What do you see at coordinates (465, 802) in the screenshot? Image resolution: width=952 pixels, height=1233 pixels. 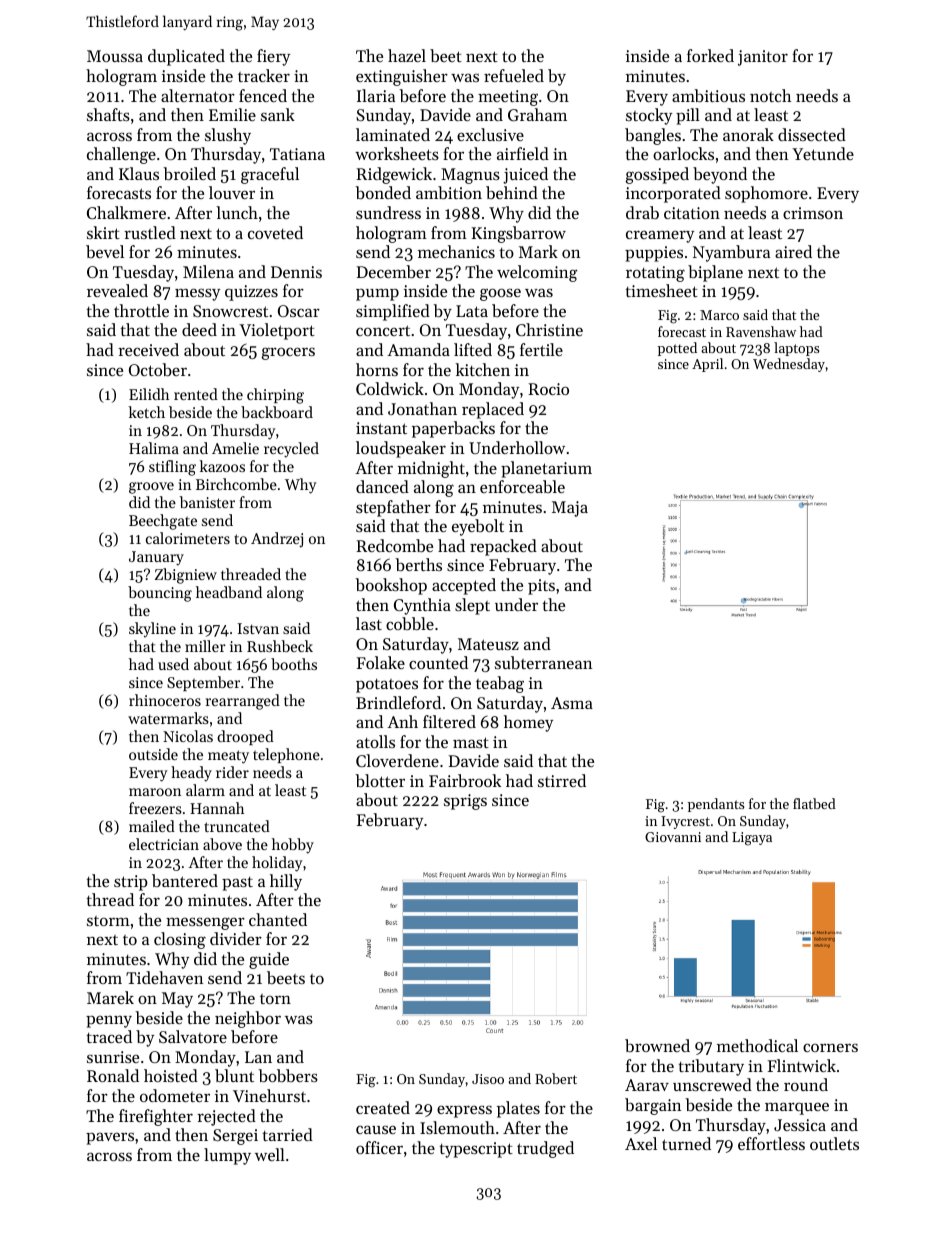 I see `sprigs` at bounding box center [465, 802].
